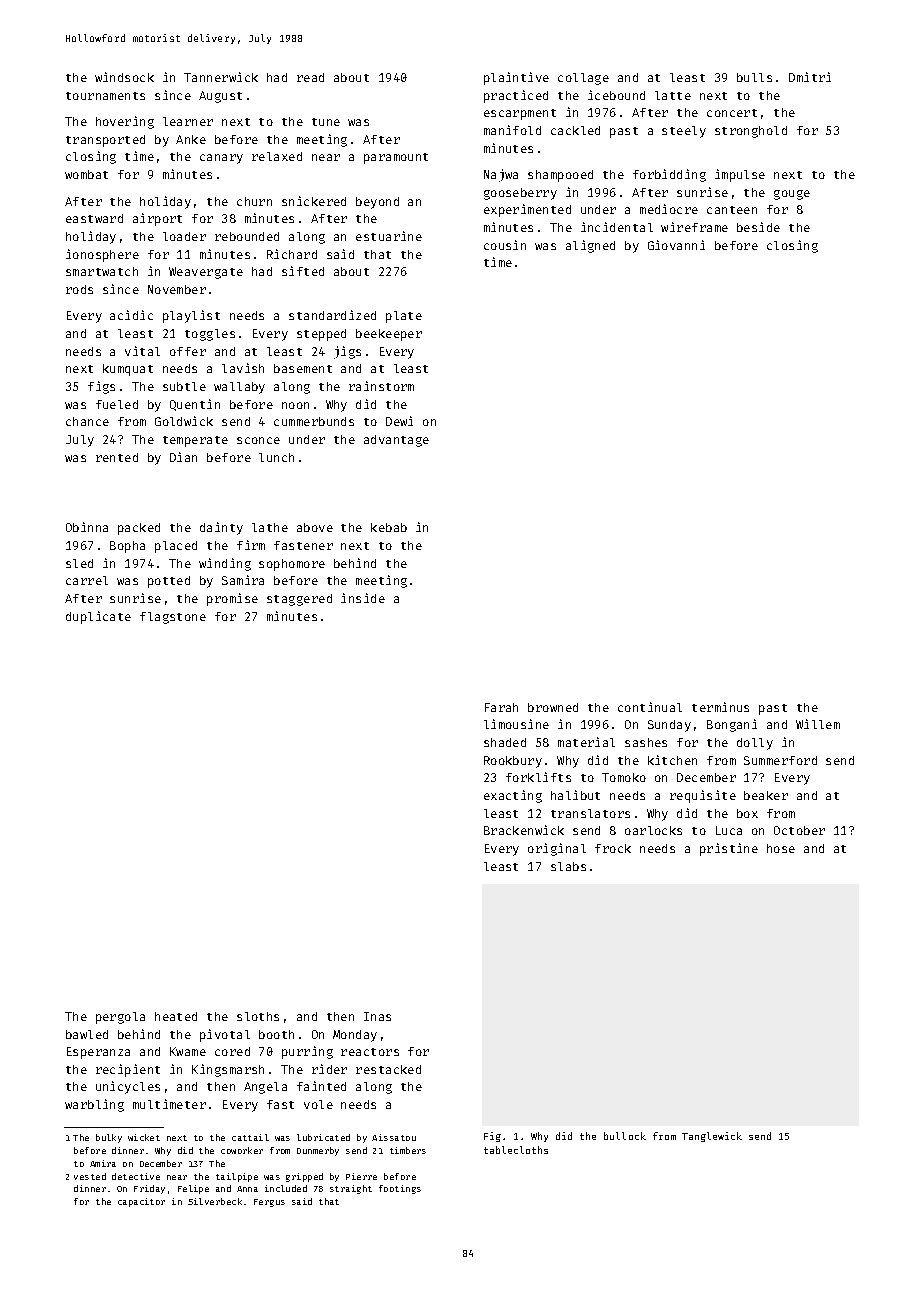  Describe the element at coordinates (87, 527) in the screenshot. I see `Obinna` at that location.
